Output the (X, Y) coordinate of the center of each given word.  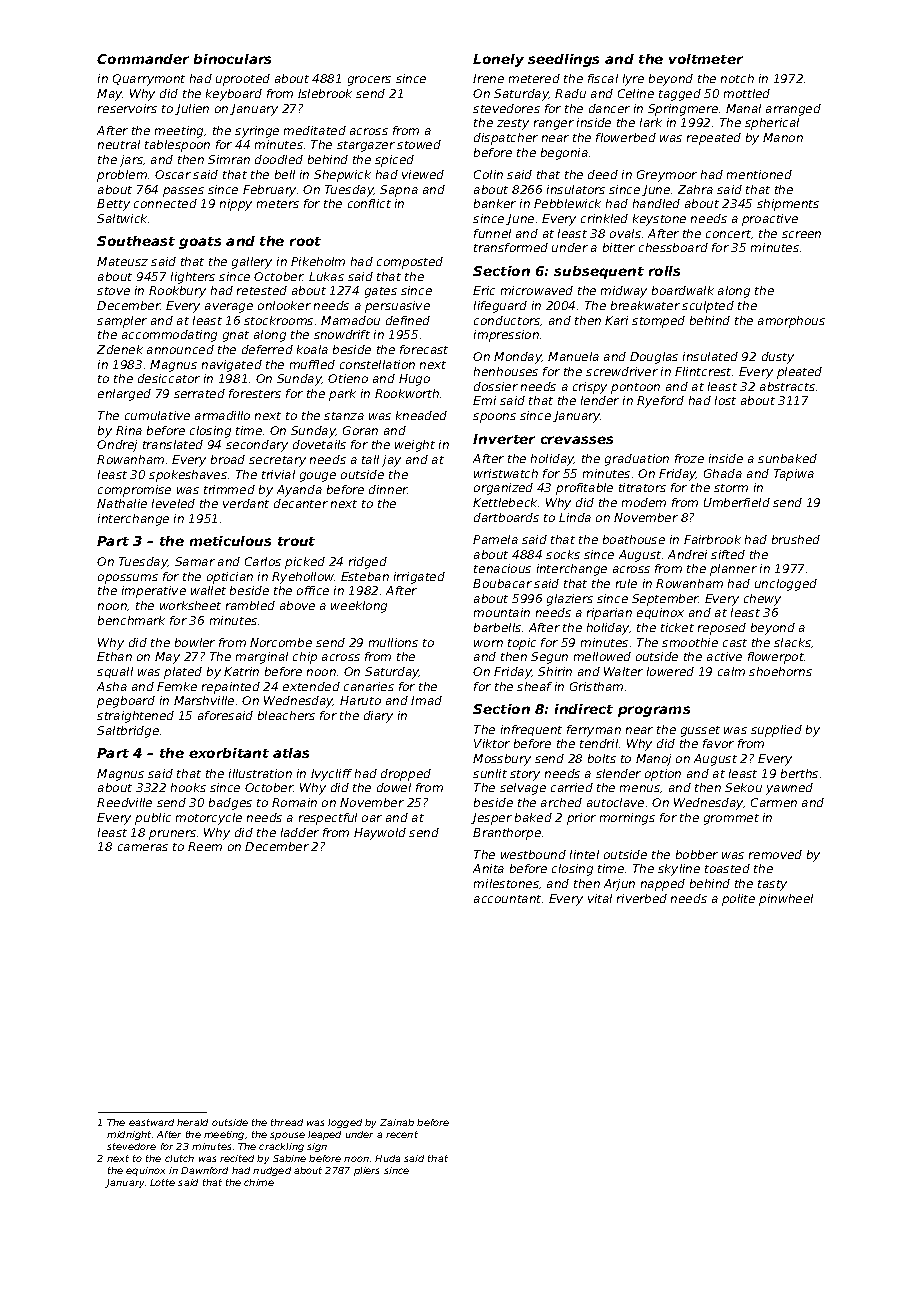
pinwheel (786, 900)
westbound (533, 854)
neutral (119, 144)
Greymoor (667, 176)
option (663, 775)
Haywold (380, 834)
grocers (369, 81)
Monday (518, 358)
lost (725, 400)
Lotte (162, 1182)
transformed (511, 247)
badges (230, 804)
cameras (143, 847)
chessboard (673, 247)
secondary (257, 446)
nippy (236, 205)
